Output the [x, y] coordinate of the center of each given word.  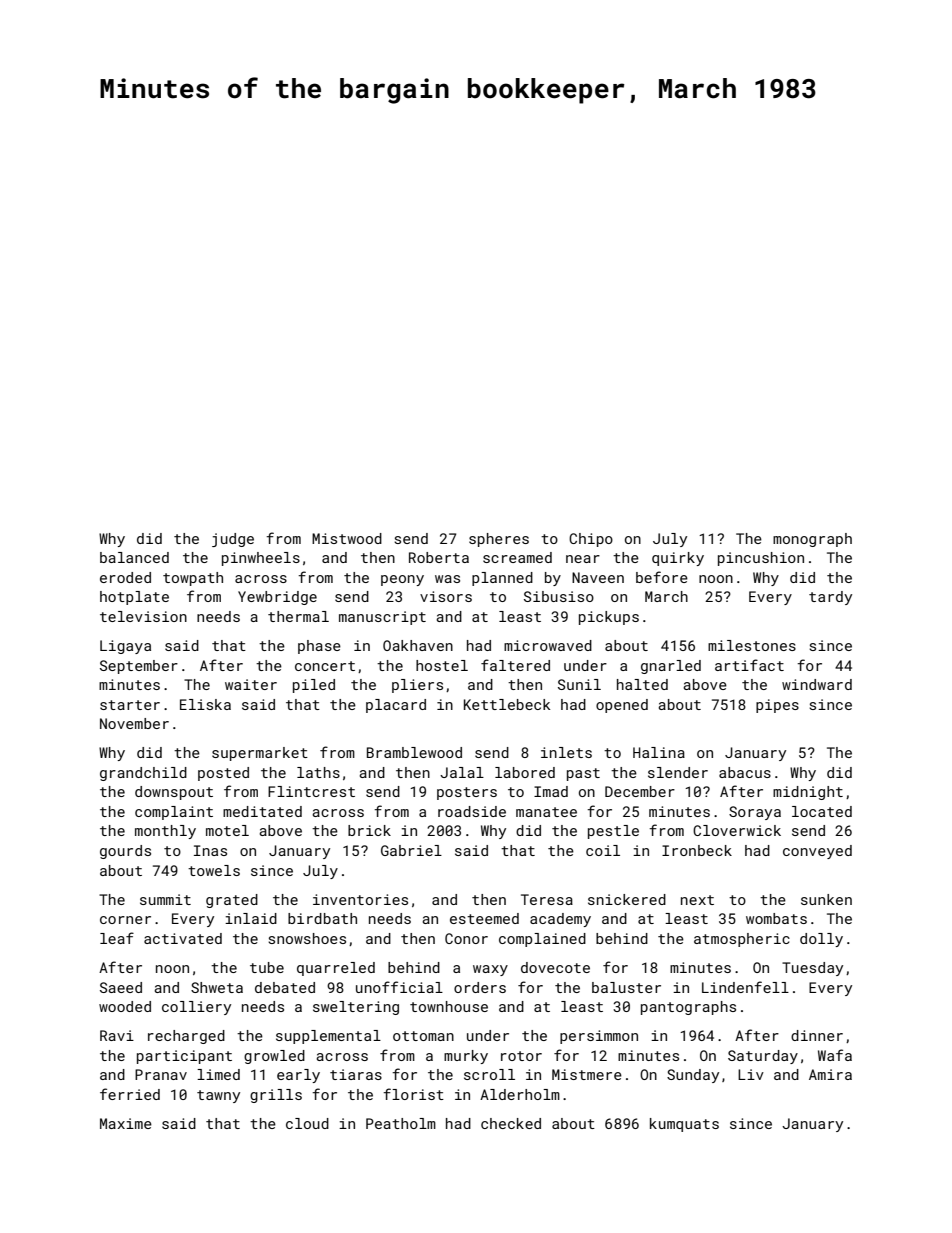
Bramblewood [414, 752]
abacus [745, 772]
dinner [817, 1035]
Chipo [591, 540]
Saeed [121, 987]
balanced [134, 557]
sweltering [356, 1008]
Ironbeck [697, 850]
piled [314, 686]
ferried [130, 1094]
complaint [174, 813]
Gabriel [411, 850]
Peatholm [401, 1123]
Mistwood [347, 538]
